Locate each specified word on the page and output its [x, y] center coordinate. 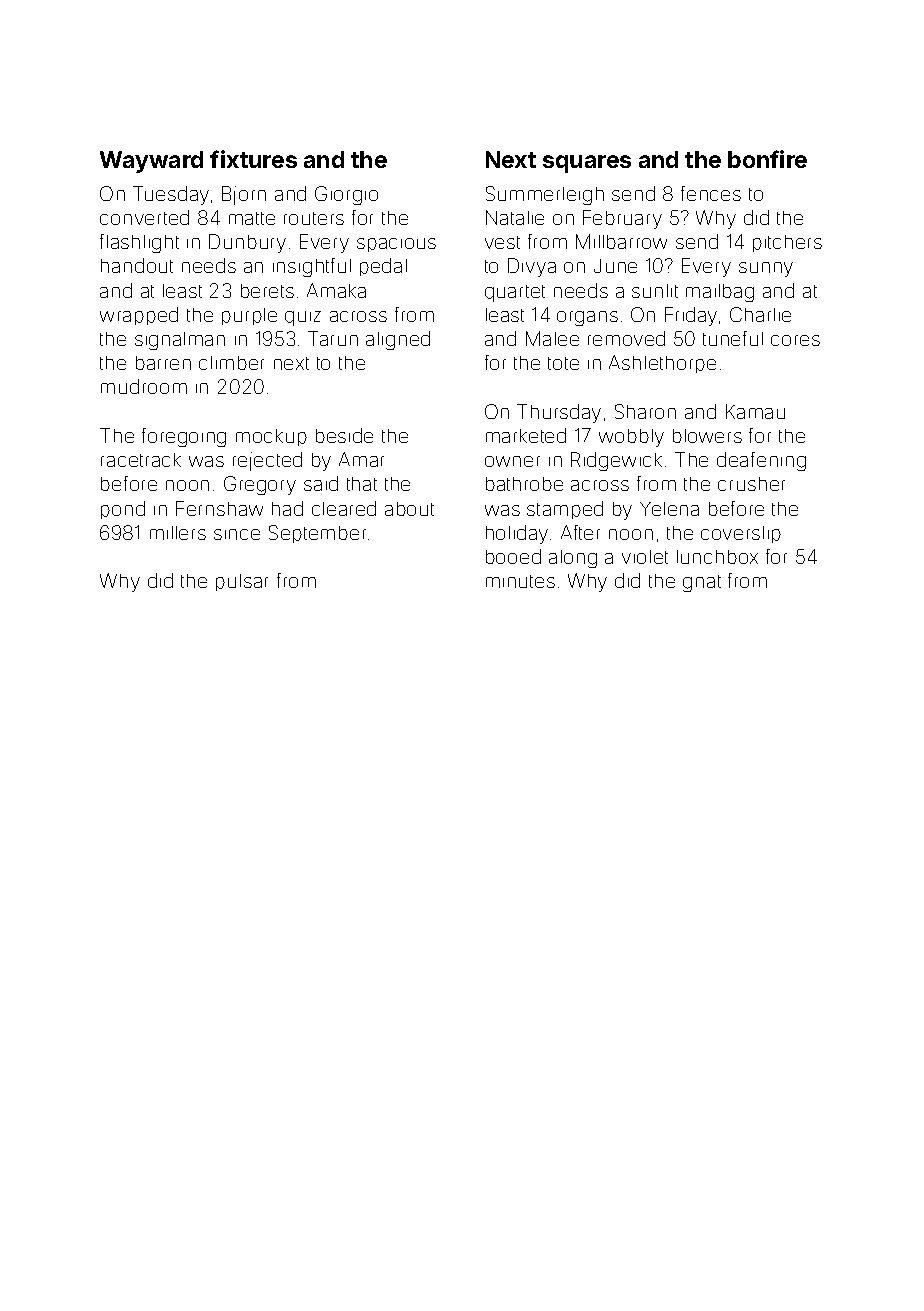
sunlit [655, 291]
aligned [398, 340]
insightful [312, 267]
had [287, 508]
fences [711, 193]
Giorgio [346, 195]
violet [645, 557]
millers [178, 533]
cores [795, 340]
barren [163, 363]
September [317, 534]
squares [587, 164]
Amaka [336, 290]
